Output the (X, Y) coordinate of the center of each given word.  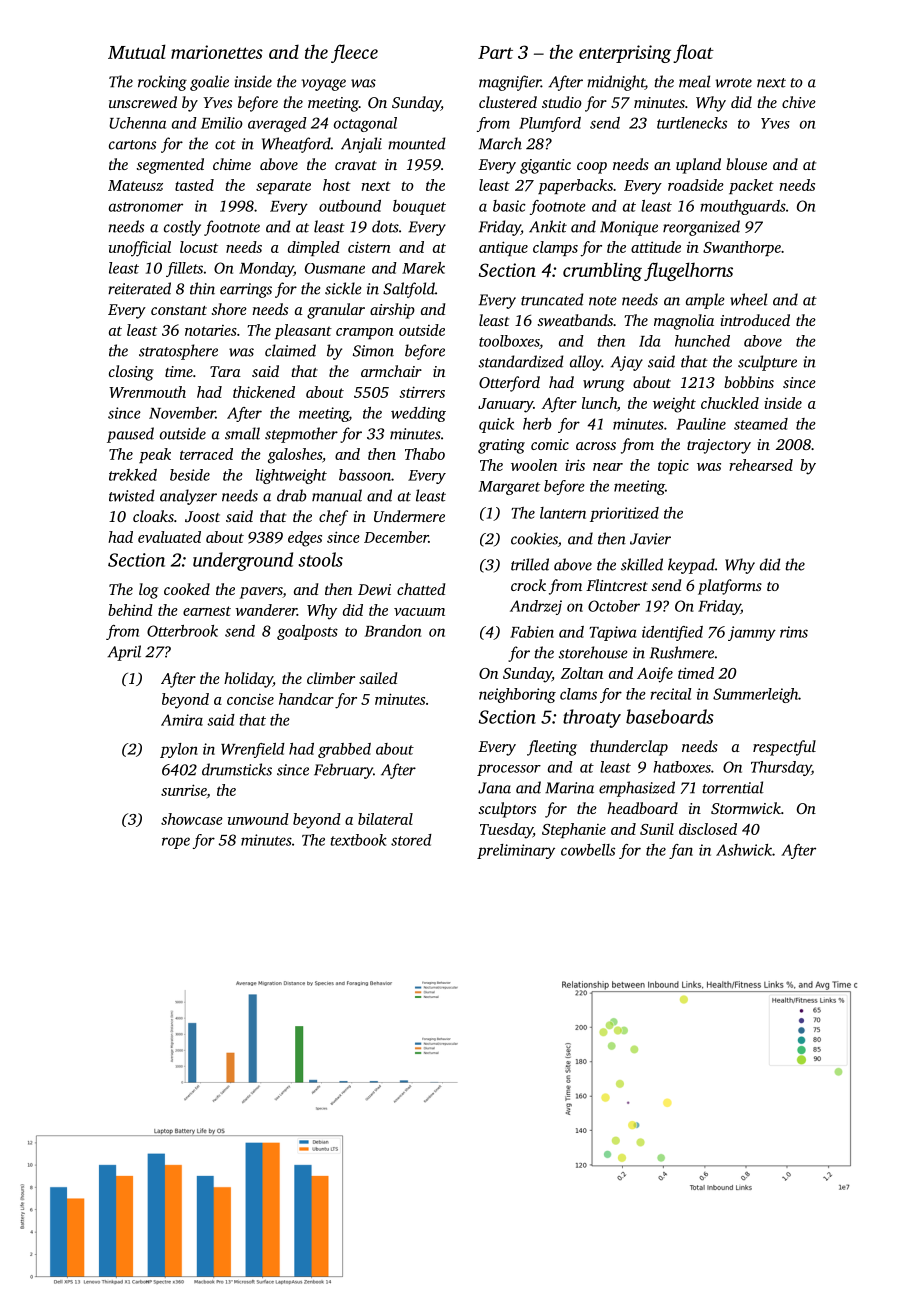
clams (578, 694)
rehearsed (761, 465)
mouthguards (743, 207)
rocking (162, 83)
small (242, 433)
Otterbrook (182, 631)
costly (182, 228)
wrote (733, 83)
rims (794, 632)
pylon (179, 750)
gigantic (545, 166)
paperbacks (575, 186)
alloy (586, 363)
